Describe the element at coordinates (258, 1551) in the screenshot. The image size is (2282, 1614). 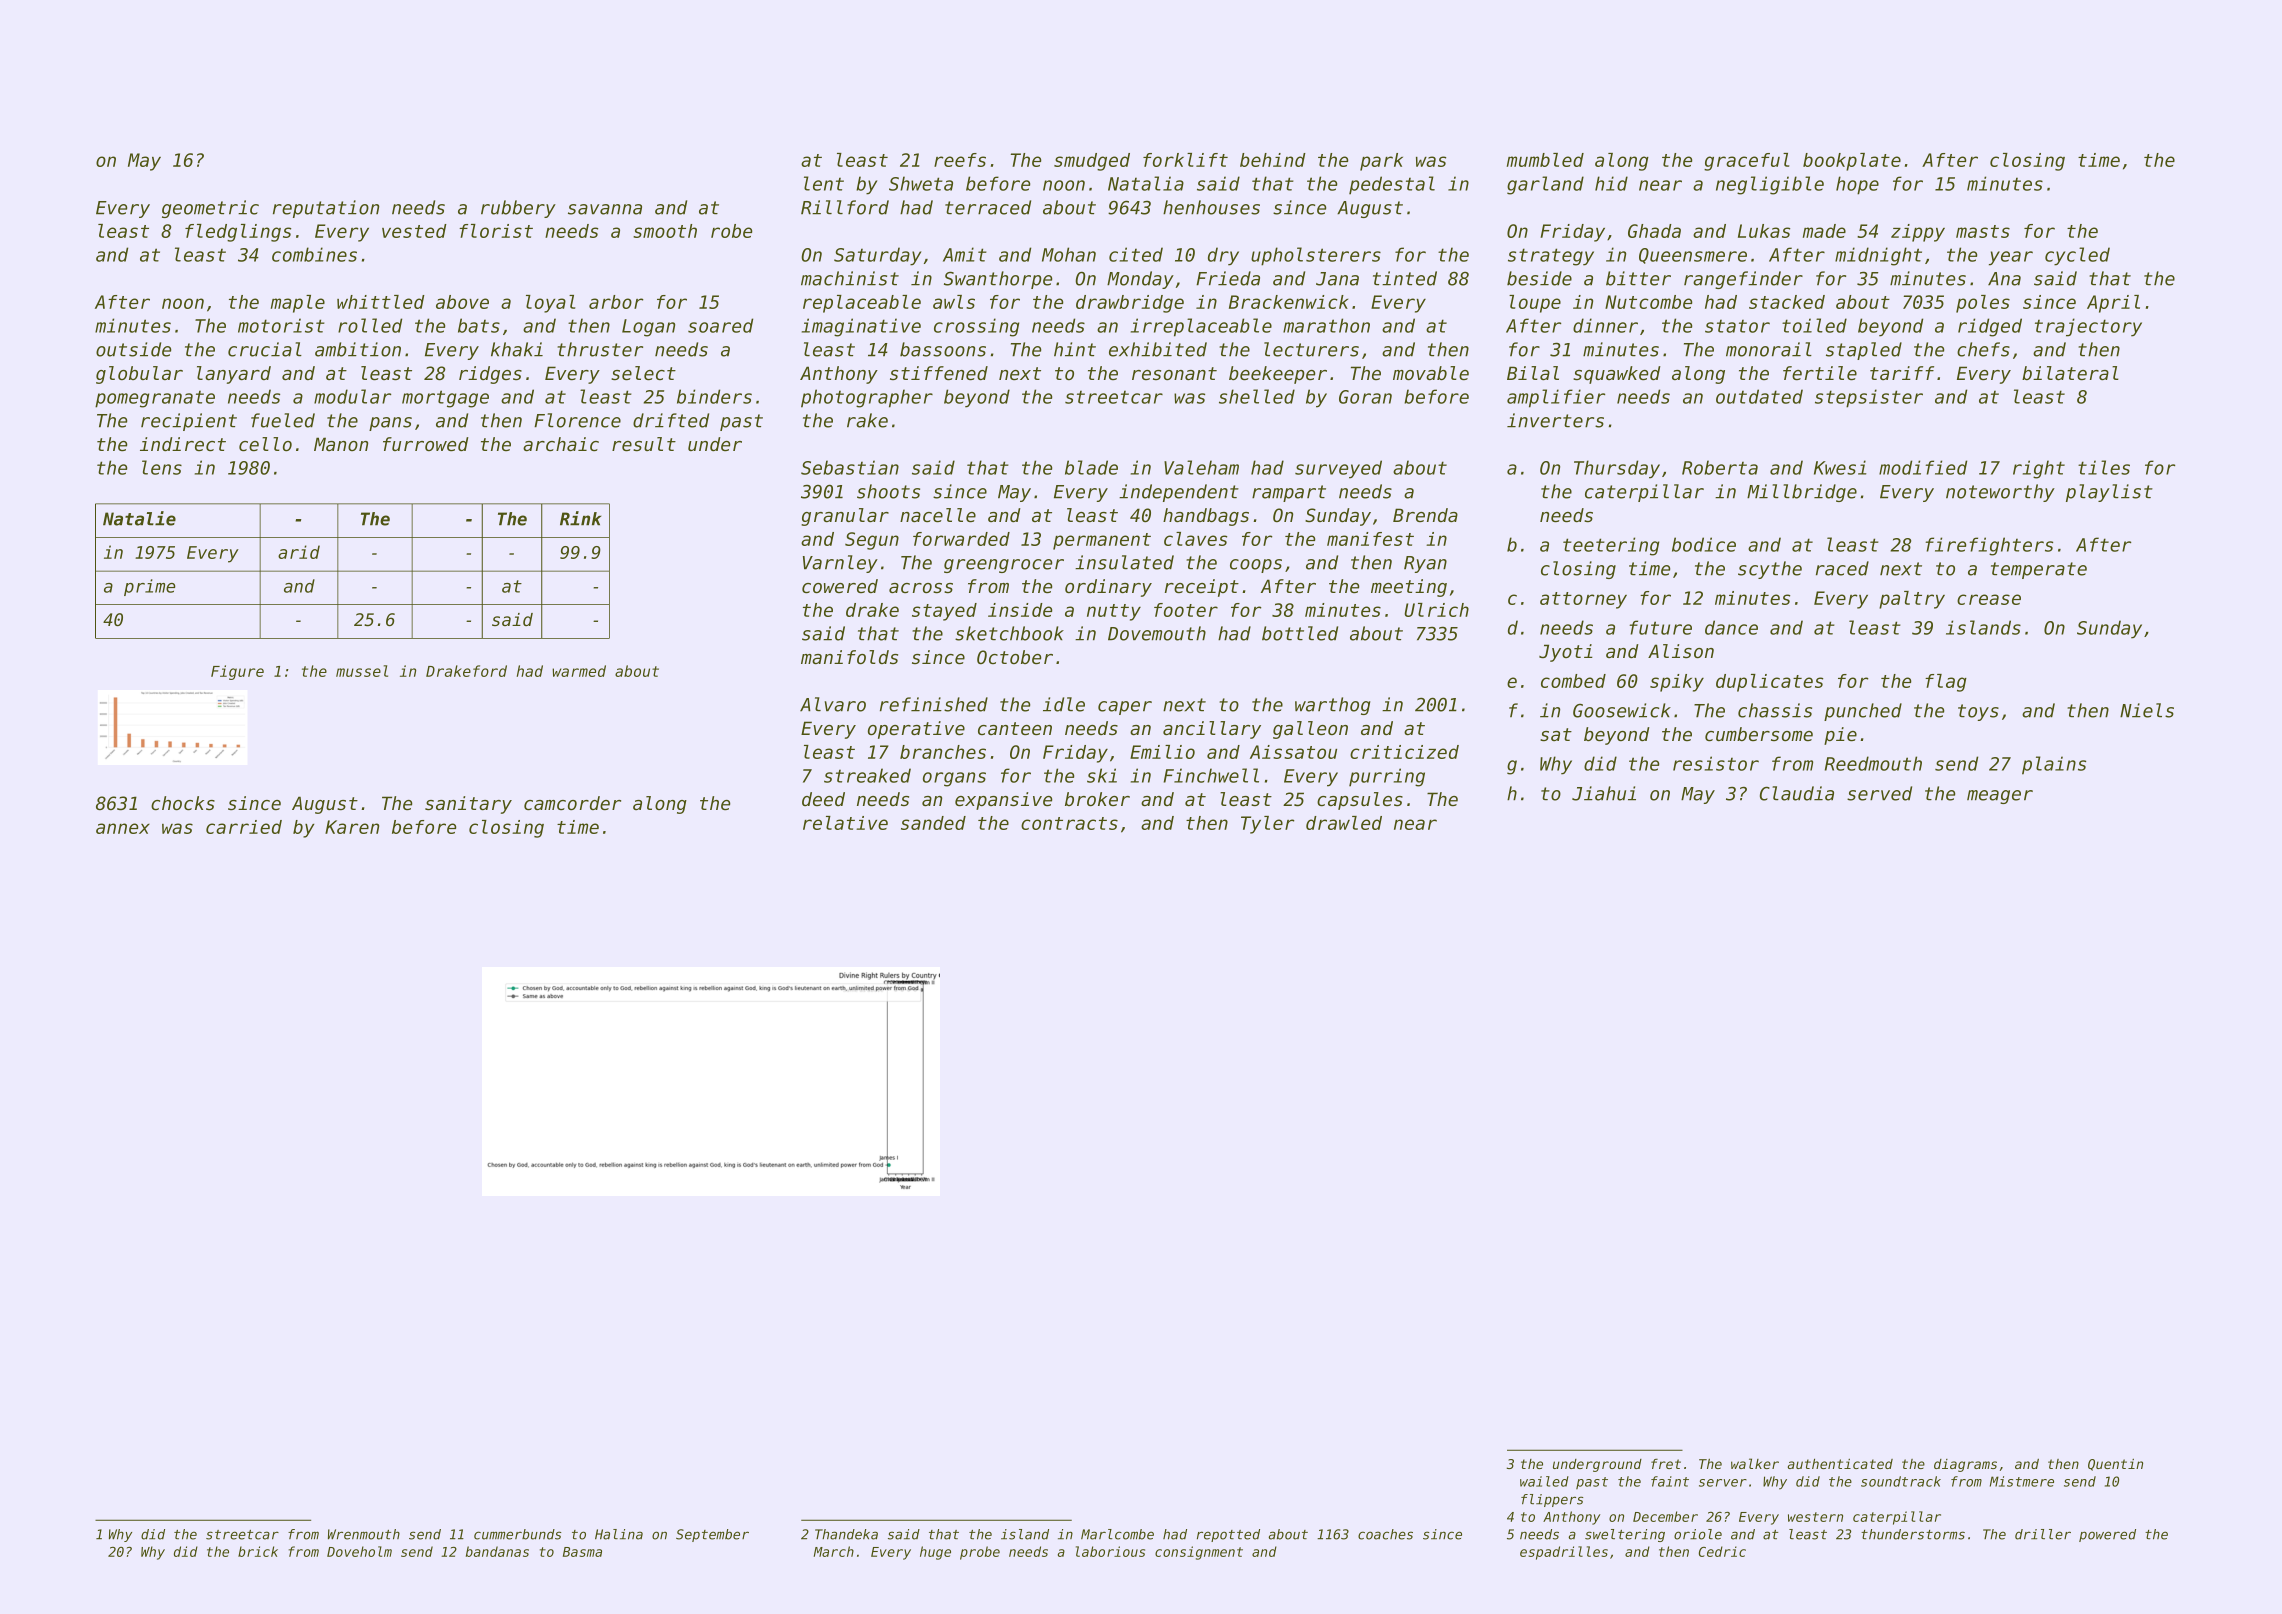
I see `brick` at that location.
